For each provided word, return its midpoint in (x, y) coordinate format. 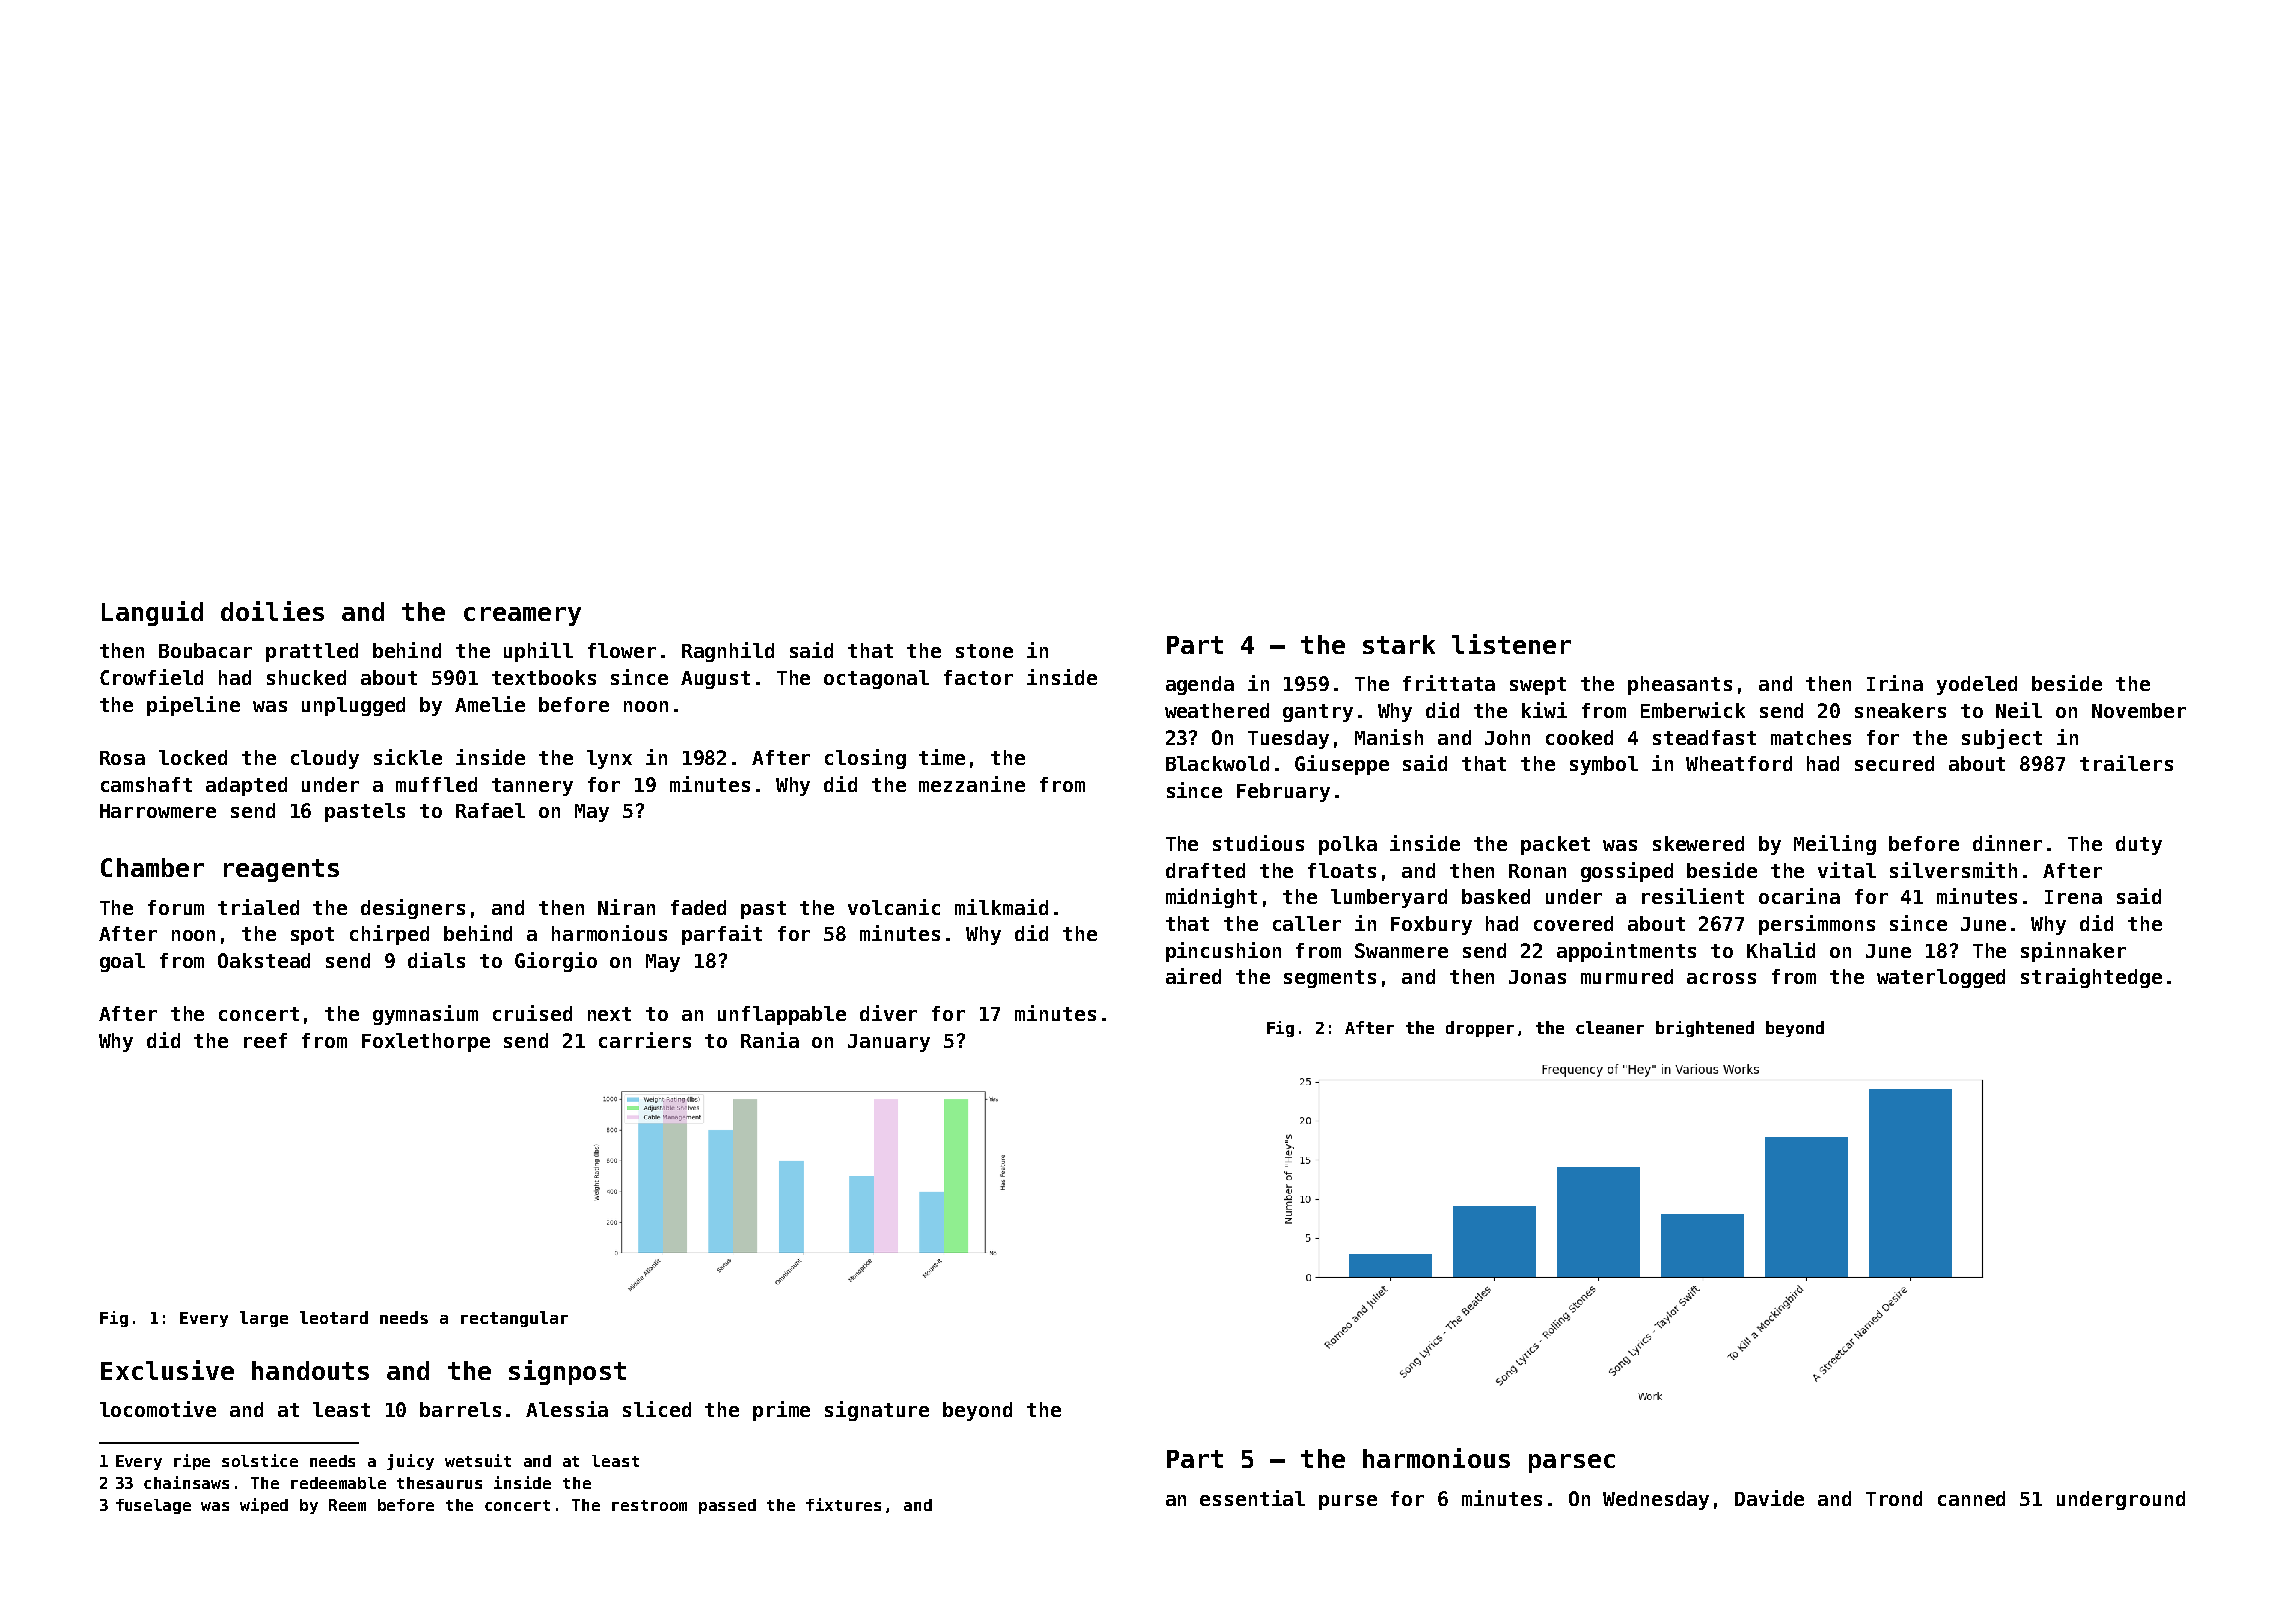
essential (1252, 1498)
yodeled (1977, 685)
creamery (522, 616)
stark (1399, 644)
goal (122, 962)
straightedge (2091, 978)
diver (888, 1013)
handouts (310, 1370)
